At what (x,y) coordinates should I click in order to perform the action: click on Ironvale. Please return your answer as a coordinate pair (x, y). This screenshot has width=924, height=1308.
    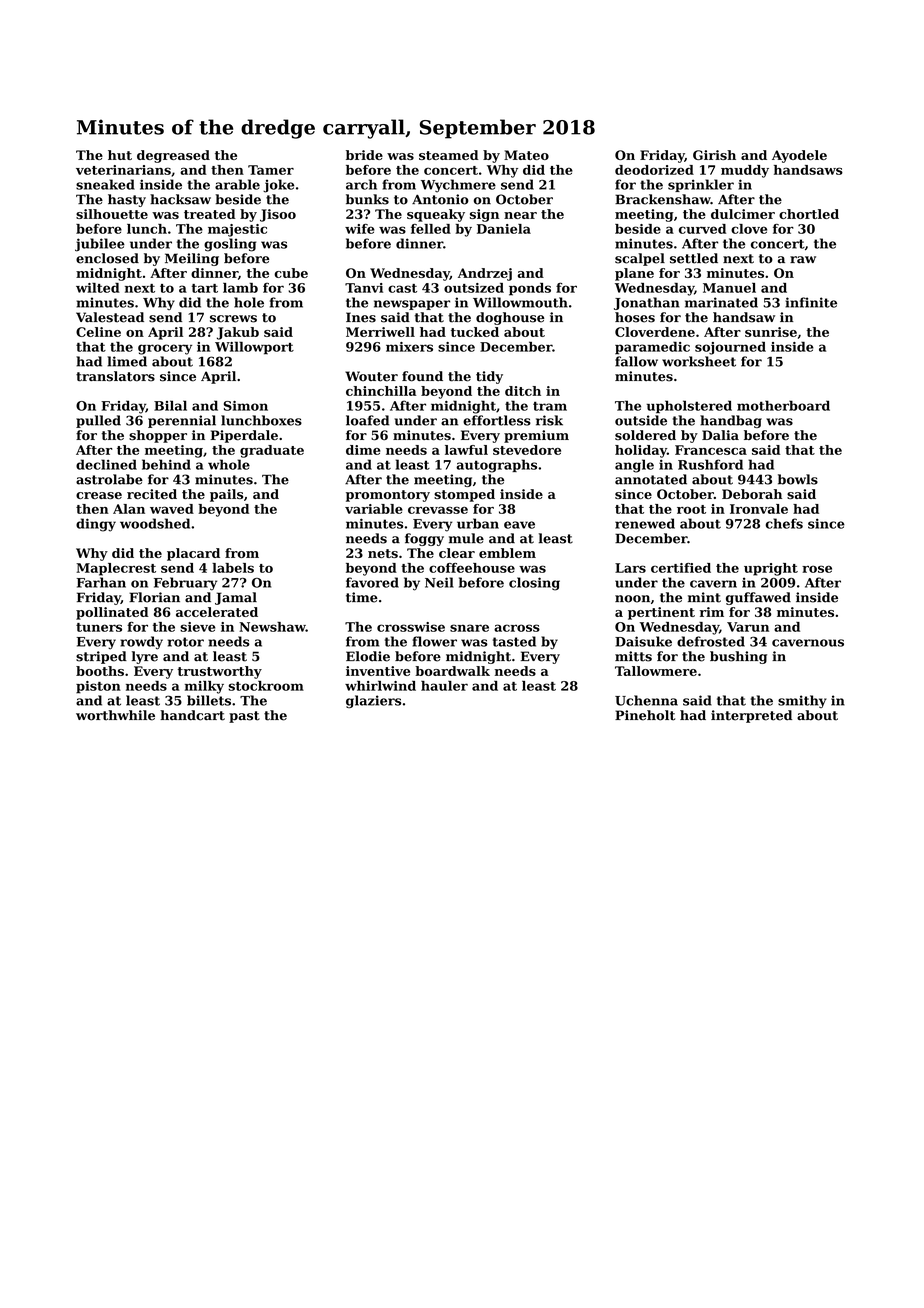
    Looking at the image, I should click on (759, 509).
